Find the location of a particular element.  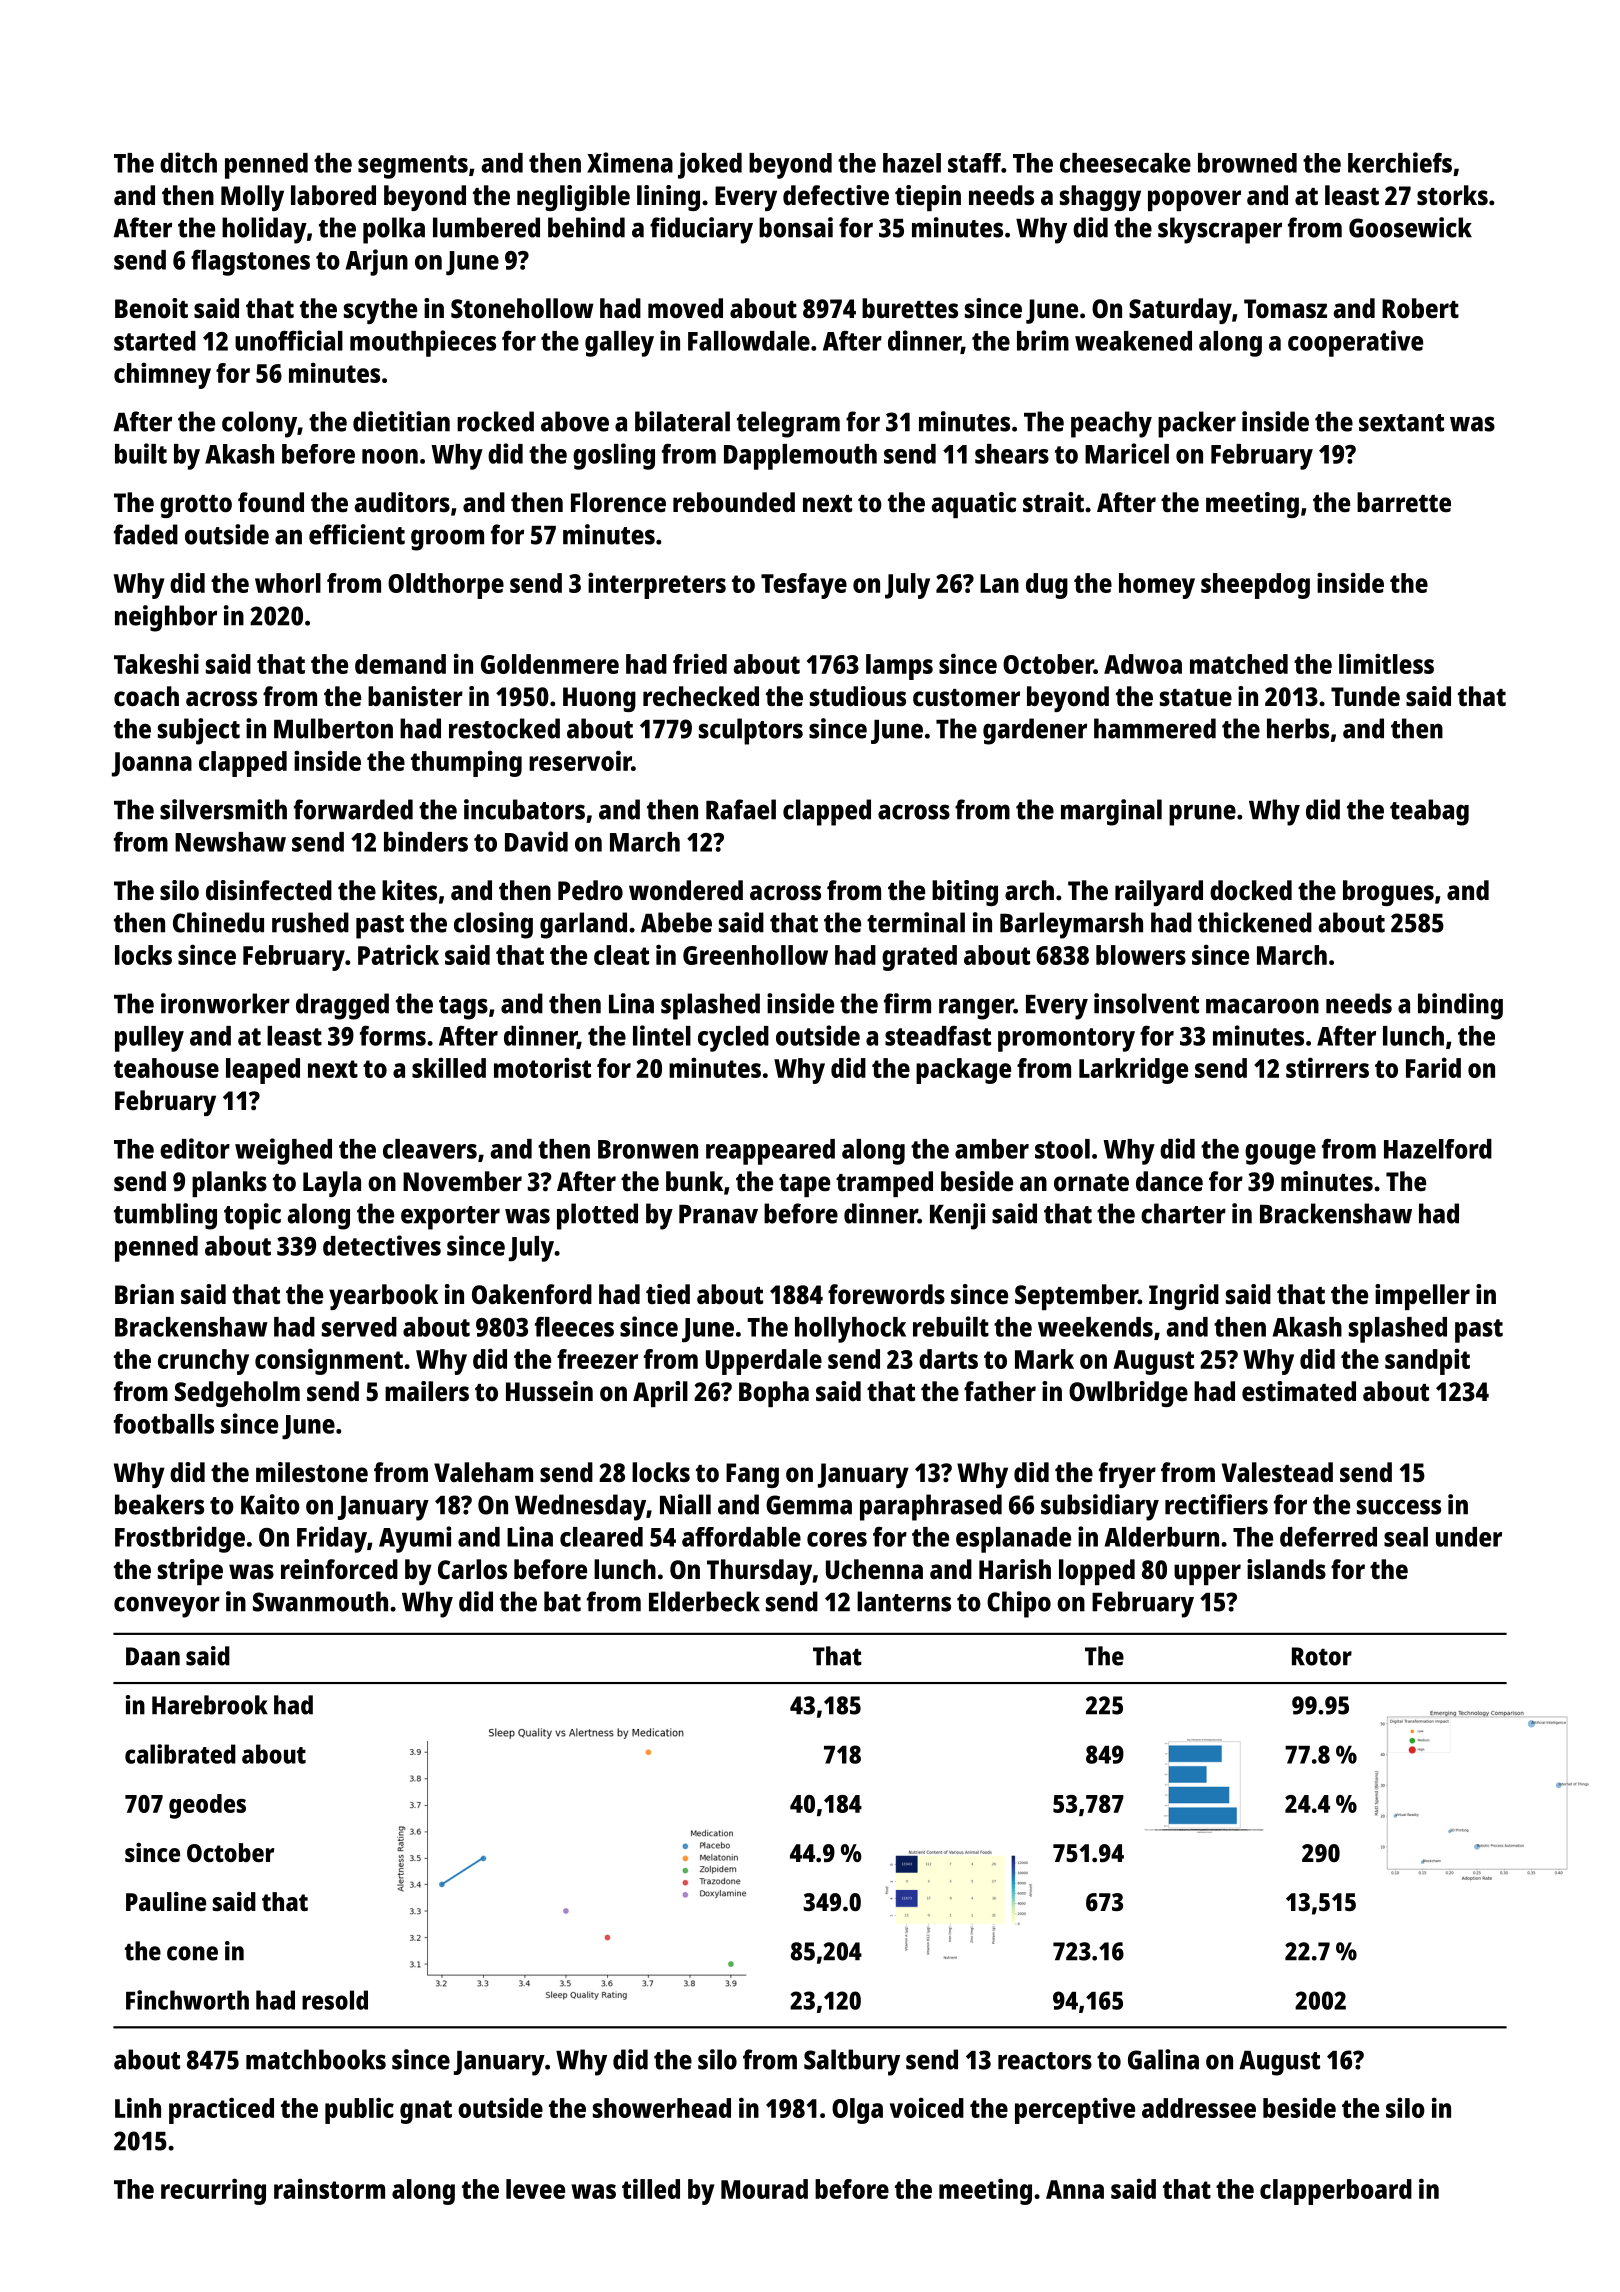

kerchiefs is located at coordinates (1400, 162).
